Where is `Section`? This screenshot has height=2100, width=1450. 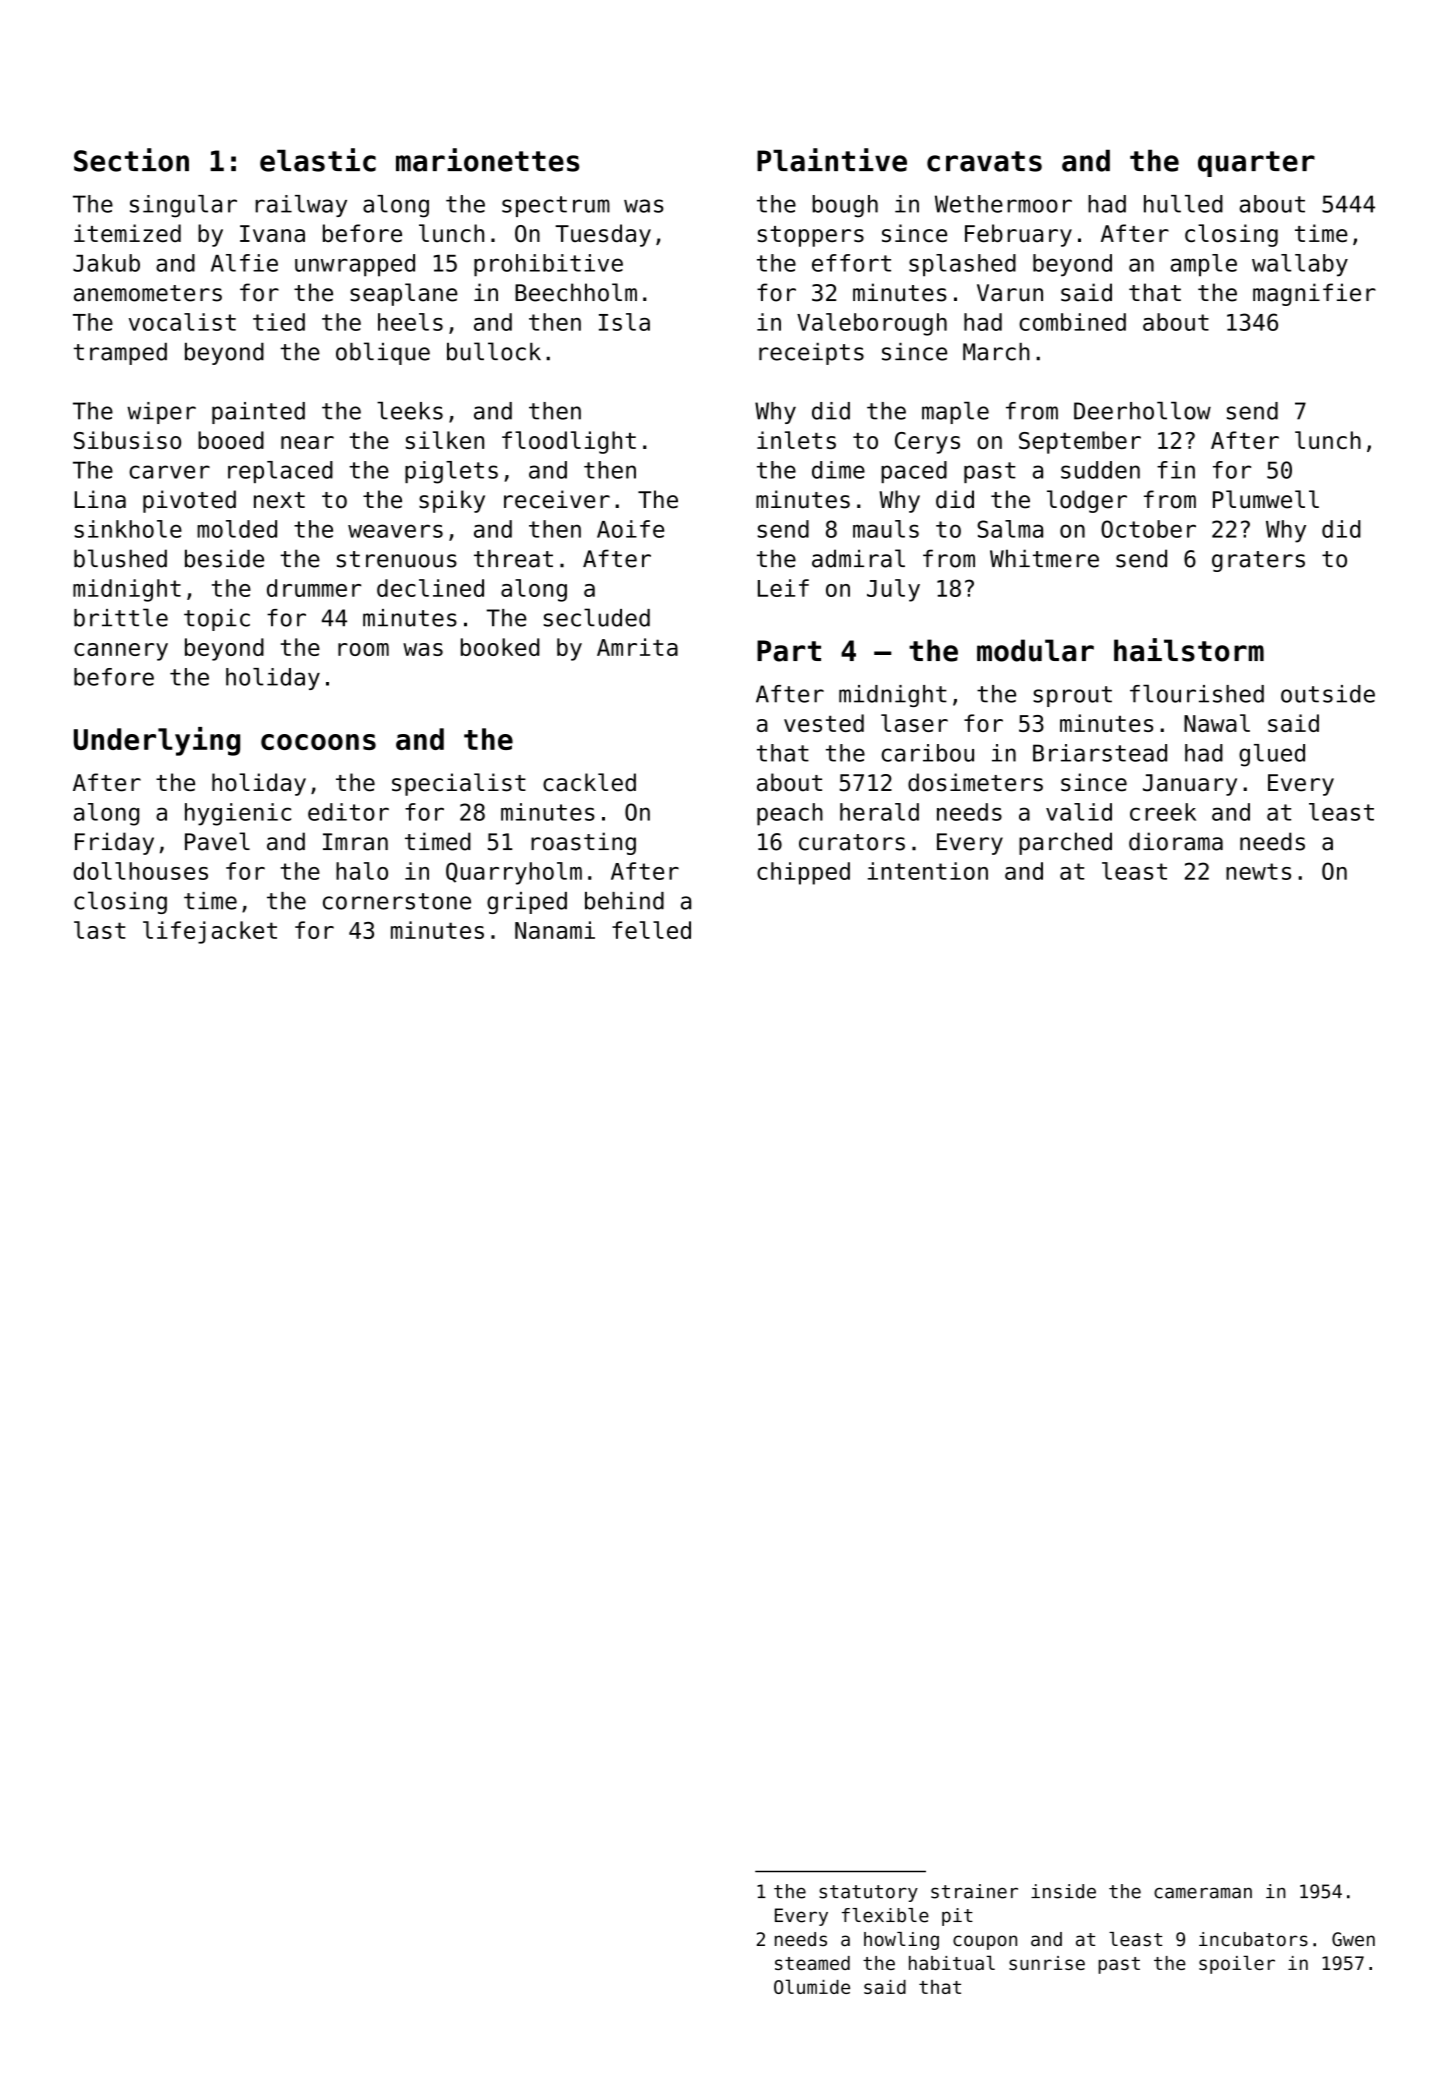 Section is located at coordinates (131, 160).
